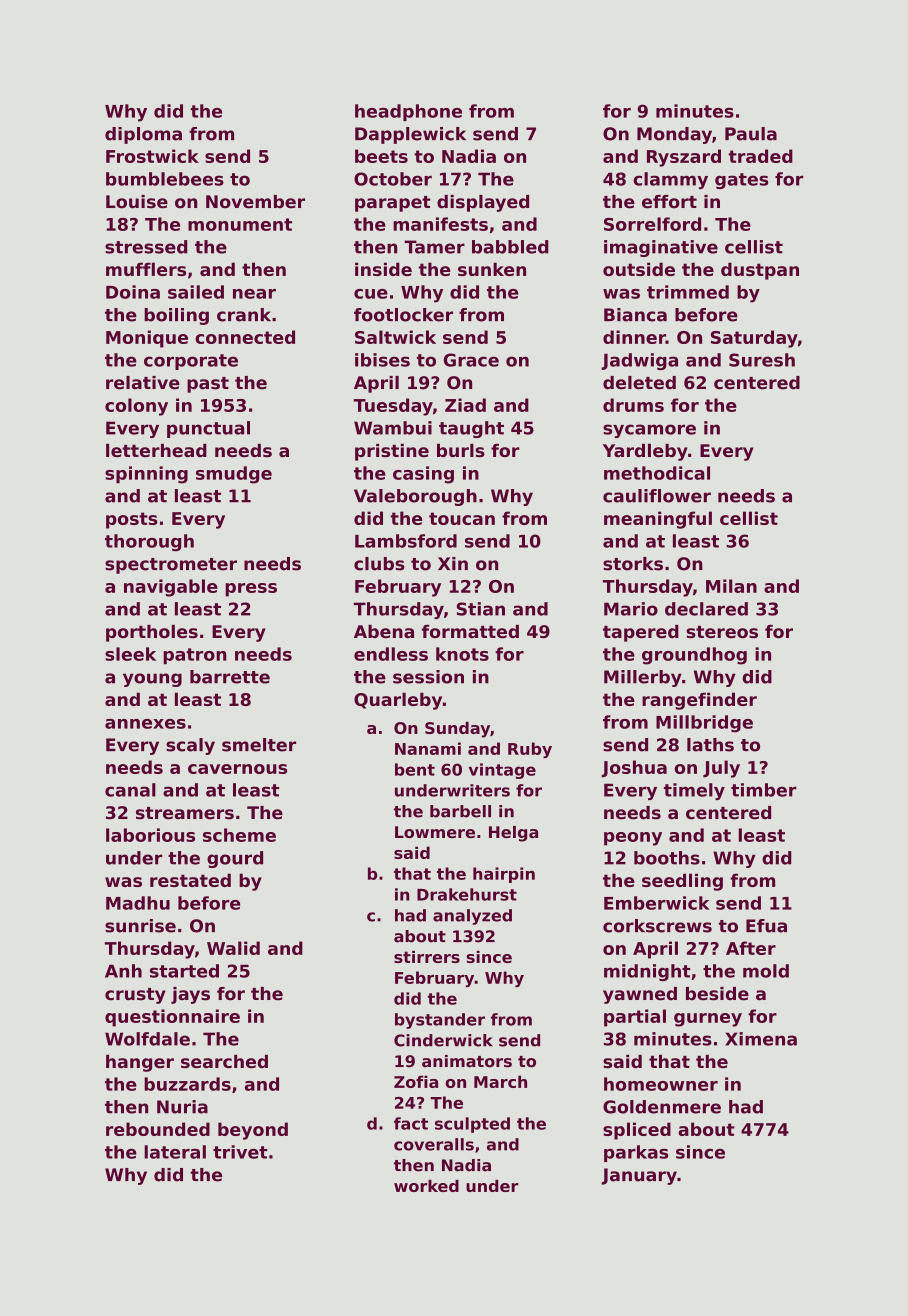  What do you see at coordinates (657, 473) in the page?
I see `methodical` at bounding box center [657, 473].
